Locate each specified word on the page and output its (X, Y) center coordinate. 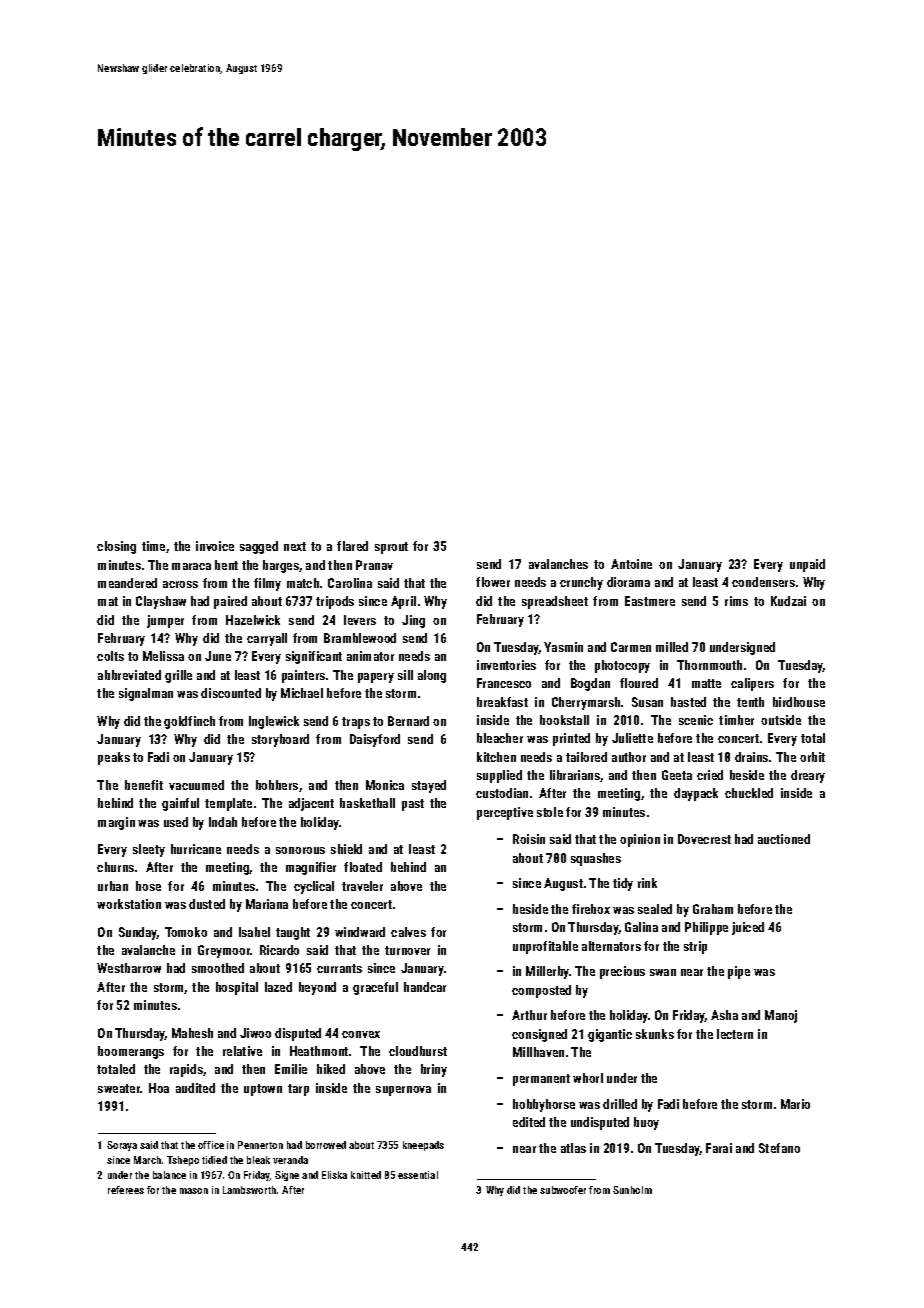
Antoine (631, 564)
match (303, 583)
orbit (812, 757)
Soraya (122, 1146)
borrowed (326, 1145)
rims (736, 601)
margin (116, 823)
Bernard (408, 721)
